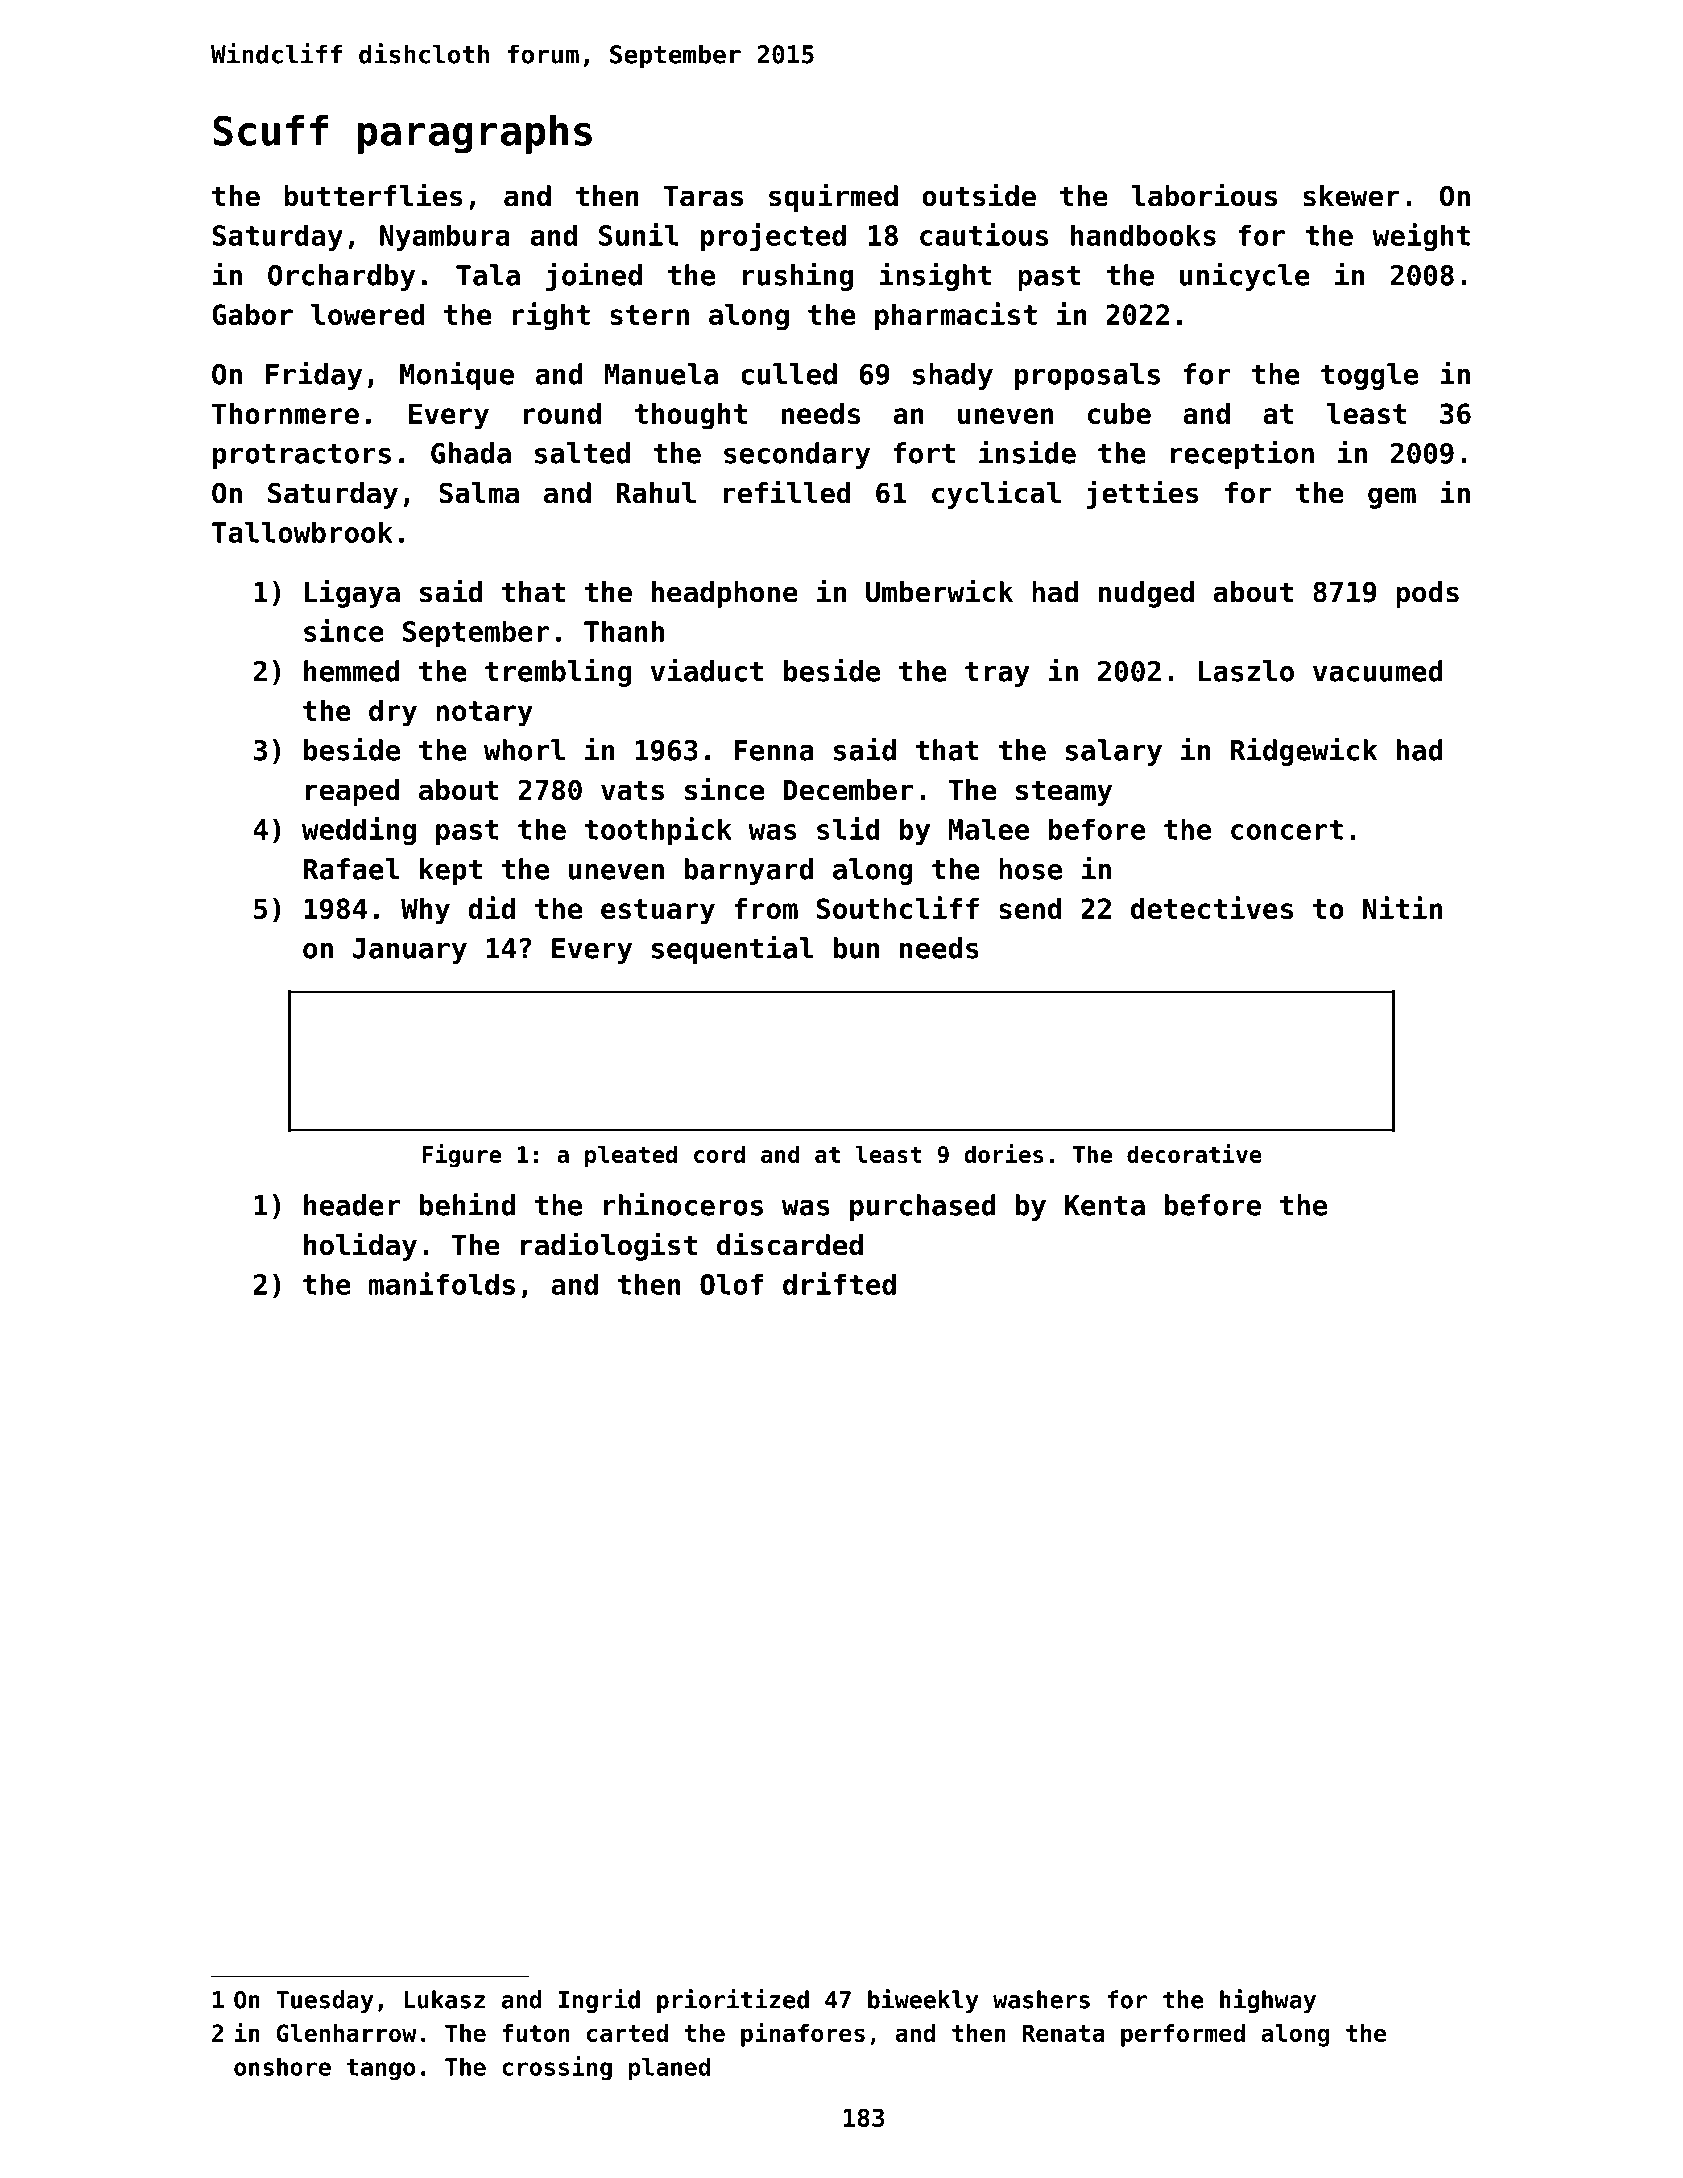  Describe the element at coordinates (1245, 277) in the screenshot. I see `unicycle` at that location.
